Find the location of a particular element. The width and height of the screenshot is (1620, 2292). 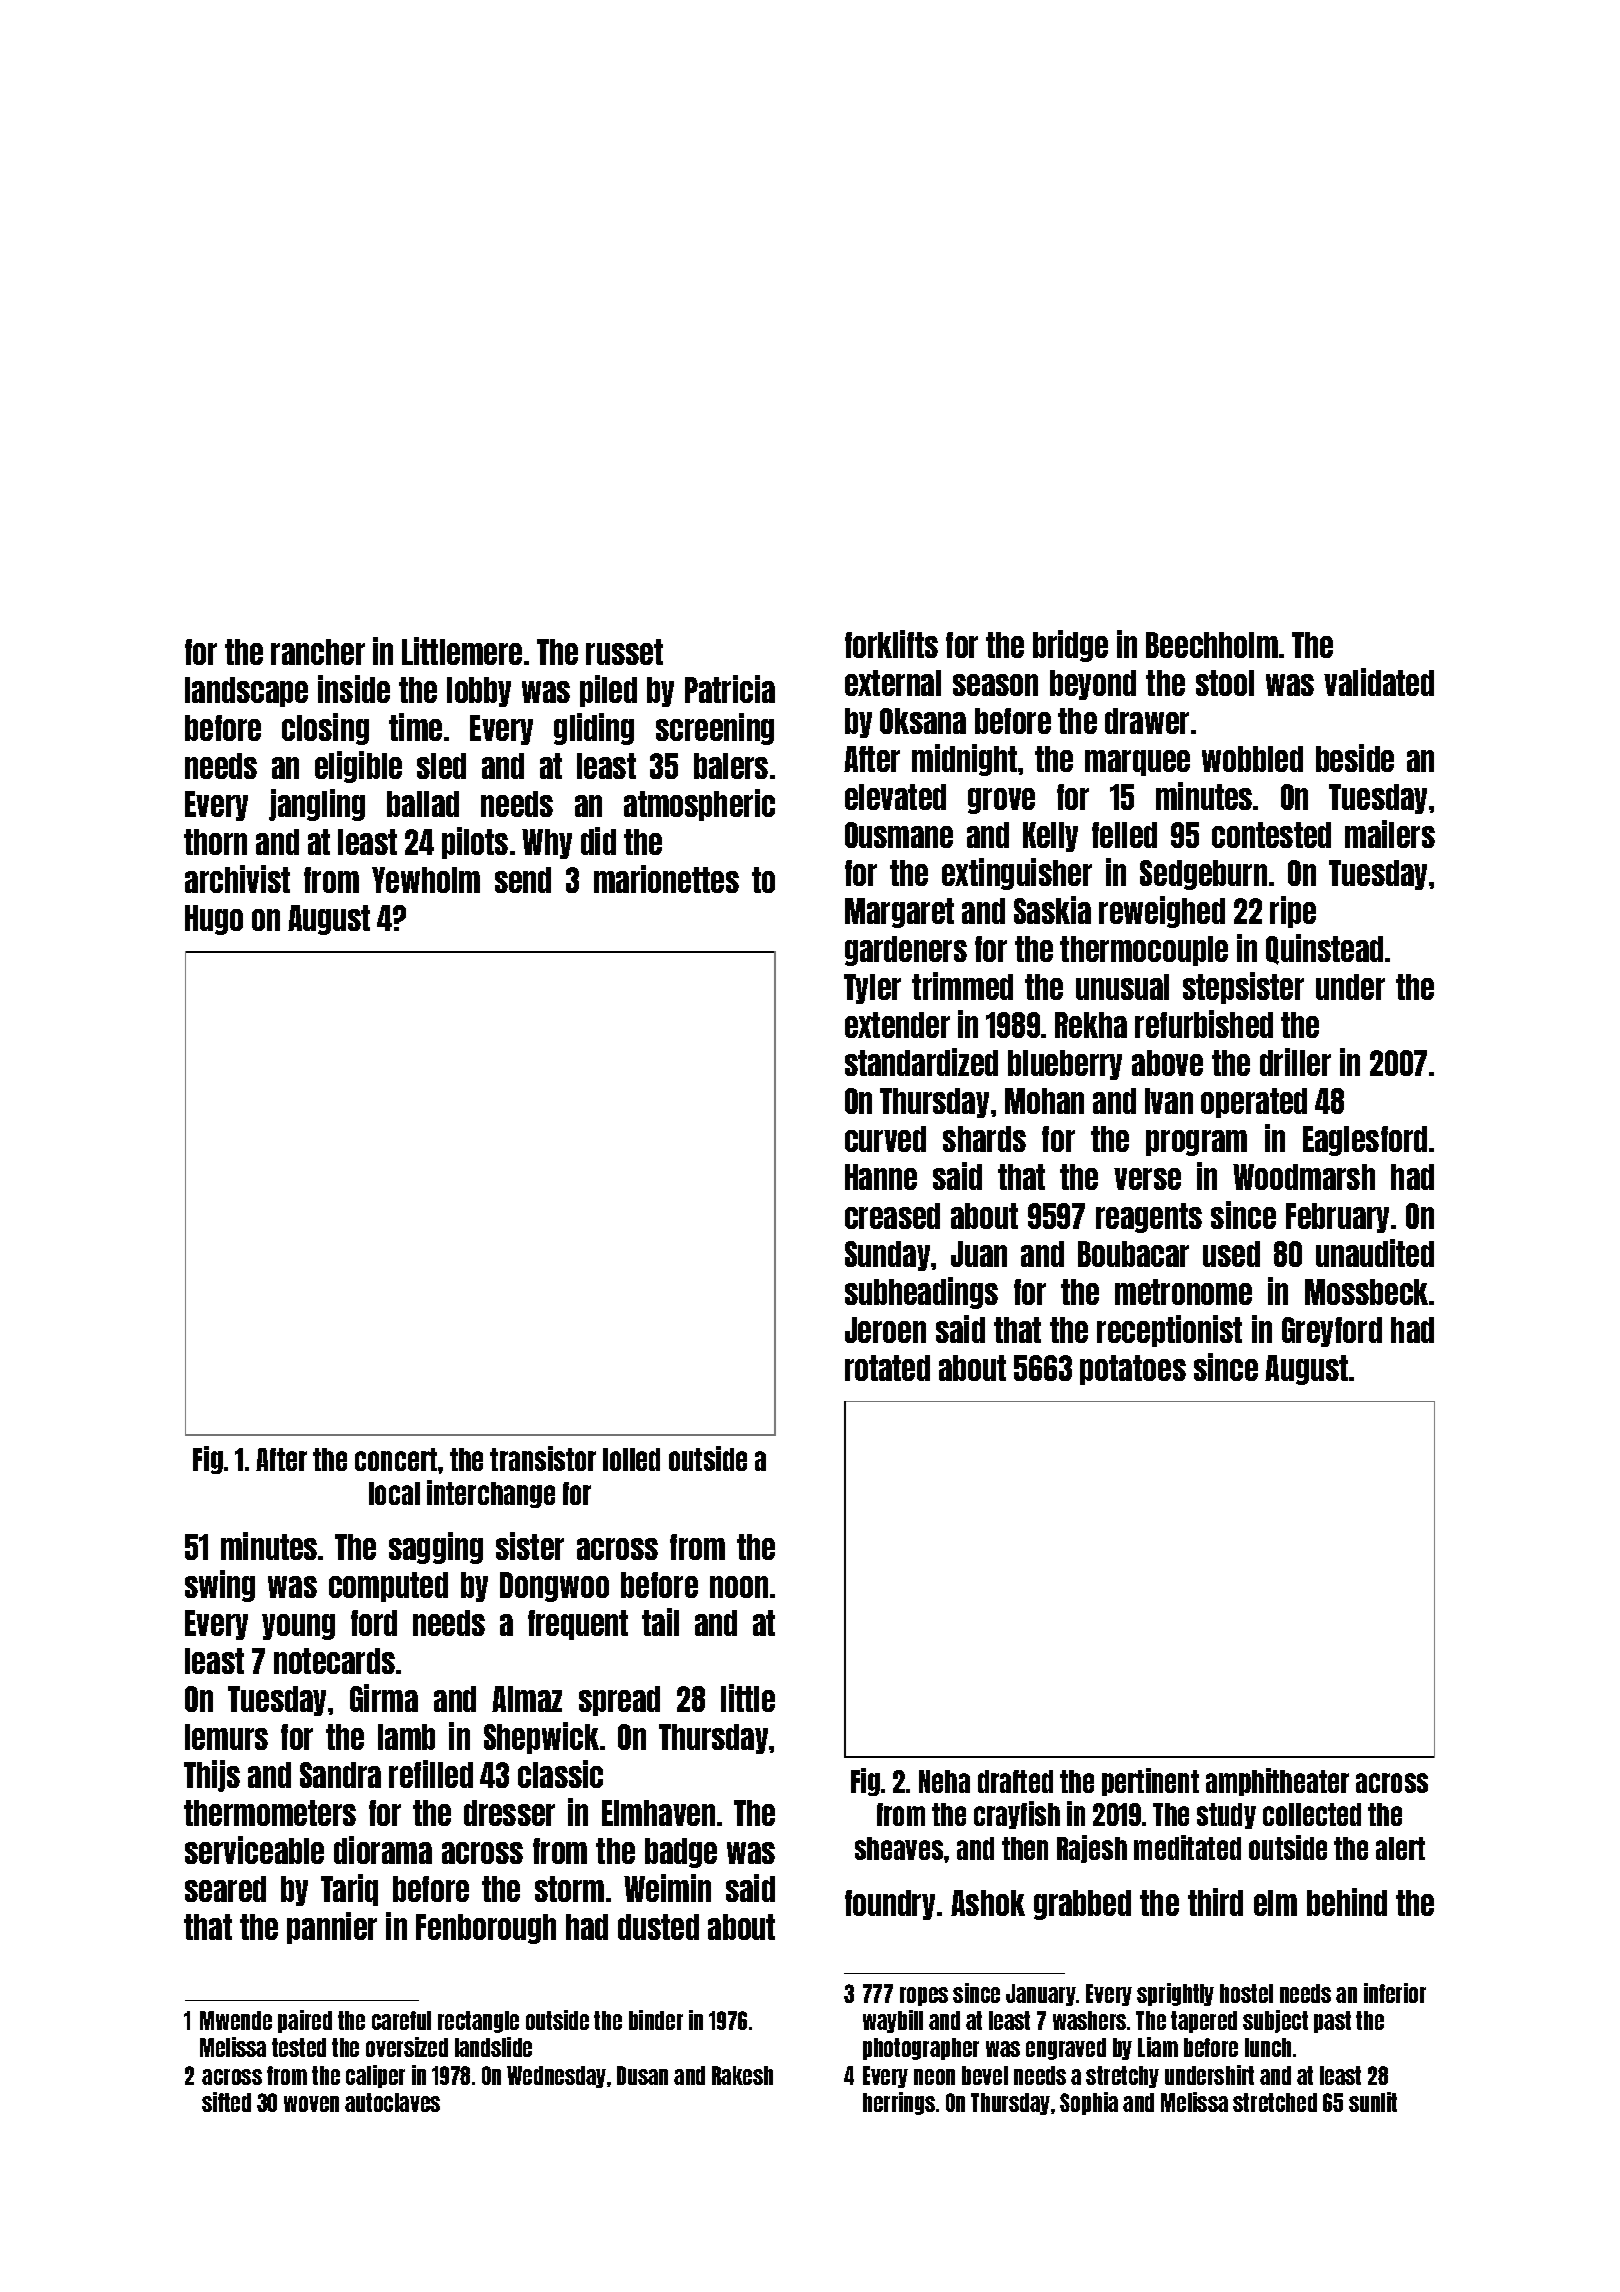

atmospheric is located at coordinates (699, 805).
